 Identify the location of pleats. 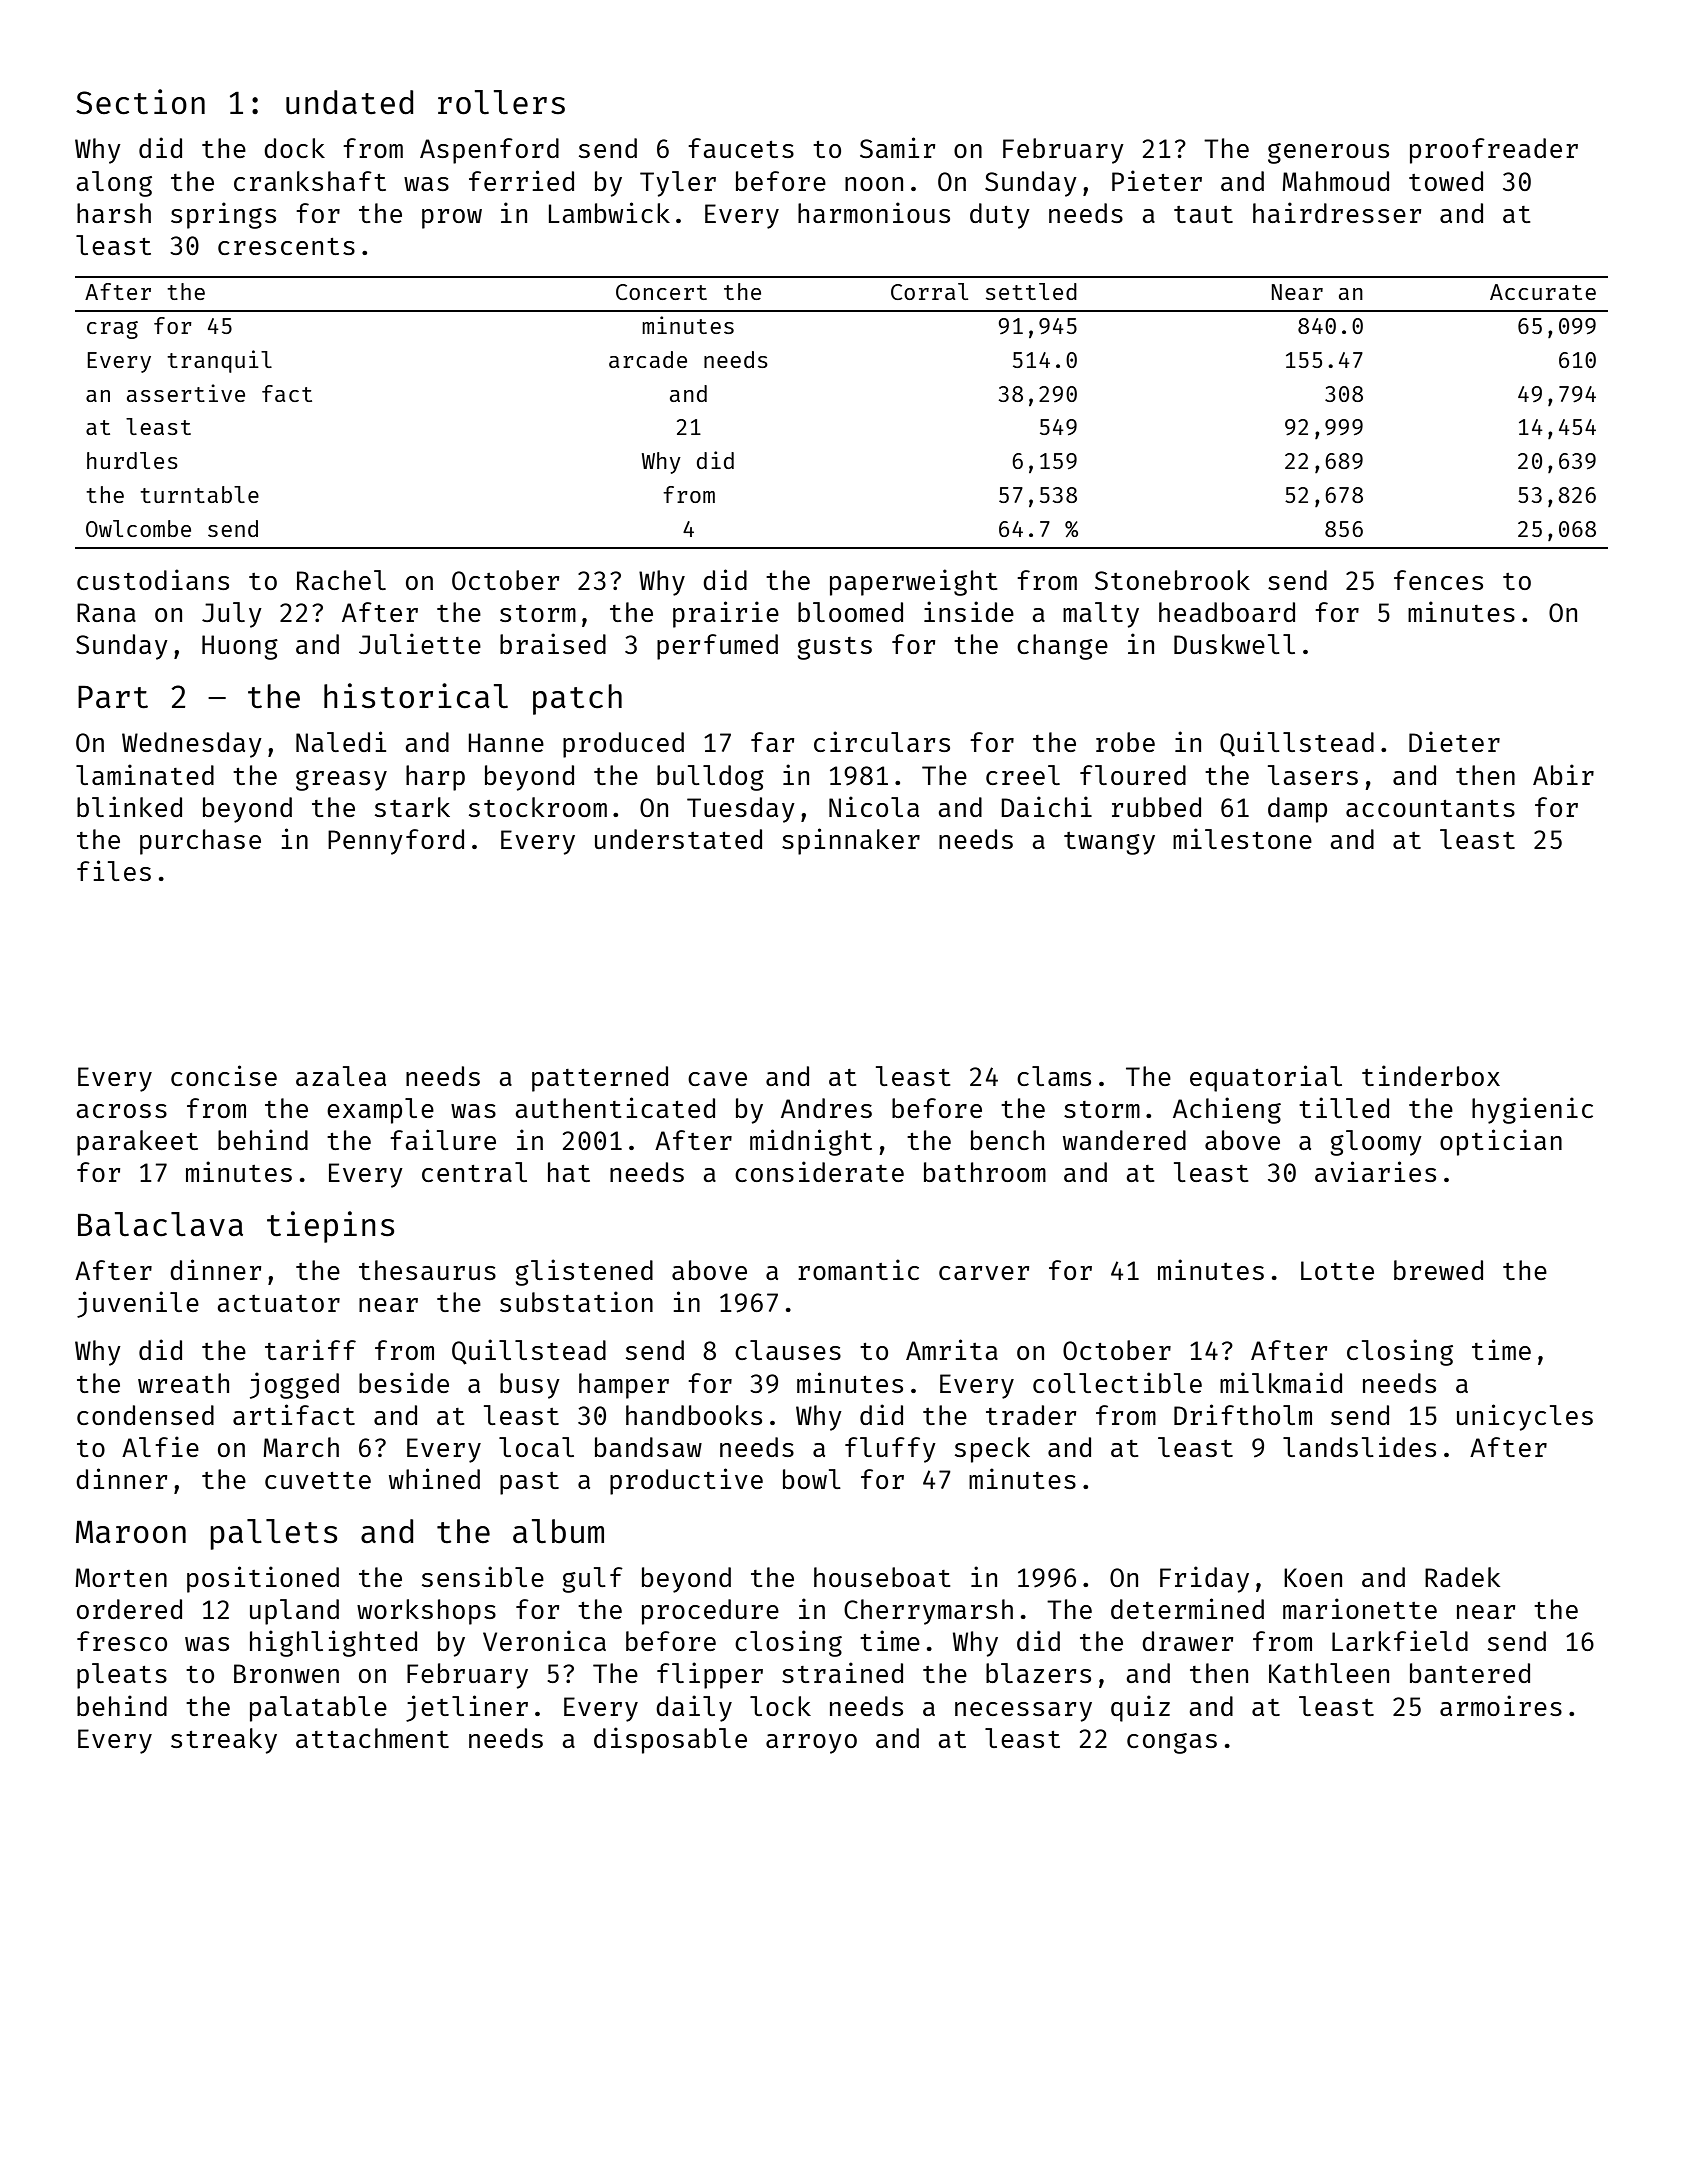
(122, 1676).
